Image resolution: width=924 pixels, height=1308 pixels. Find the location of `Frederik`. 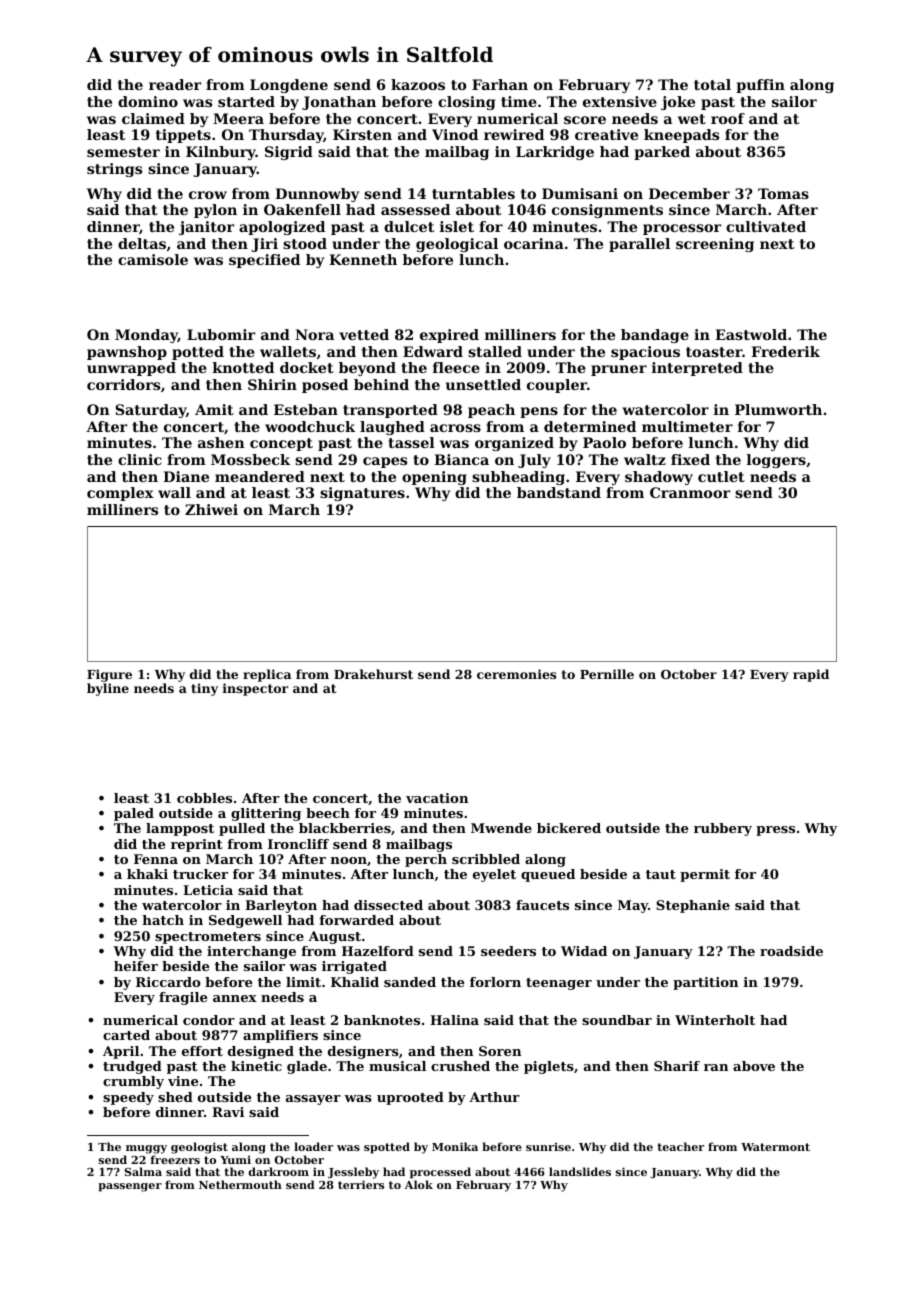

Frederik is located at coordinates (785, 351).
